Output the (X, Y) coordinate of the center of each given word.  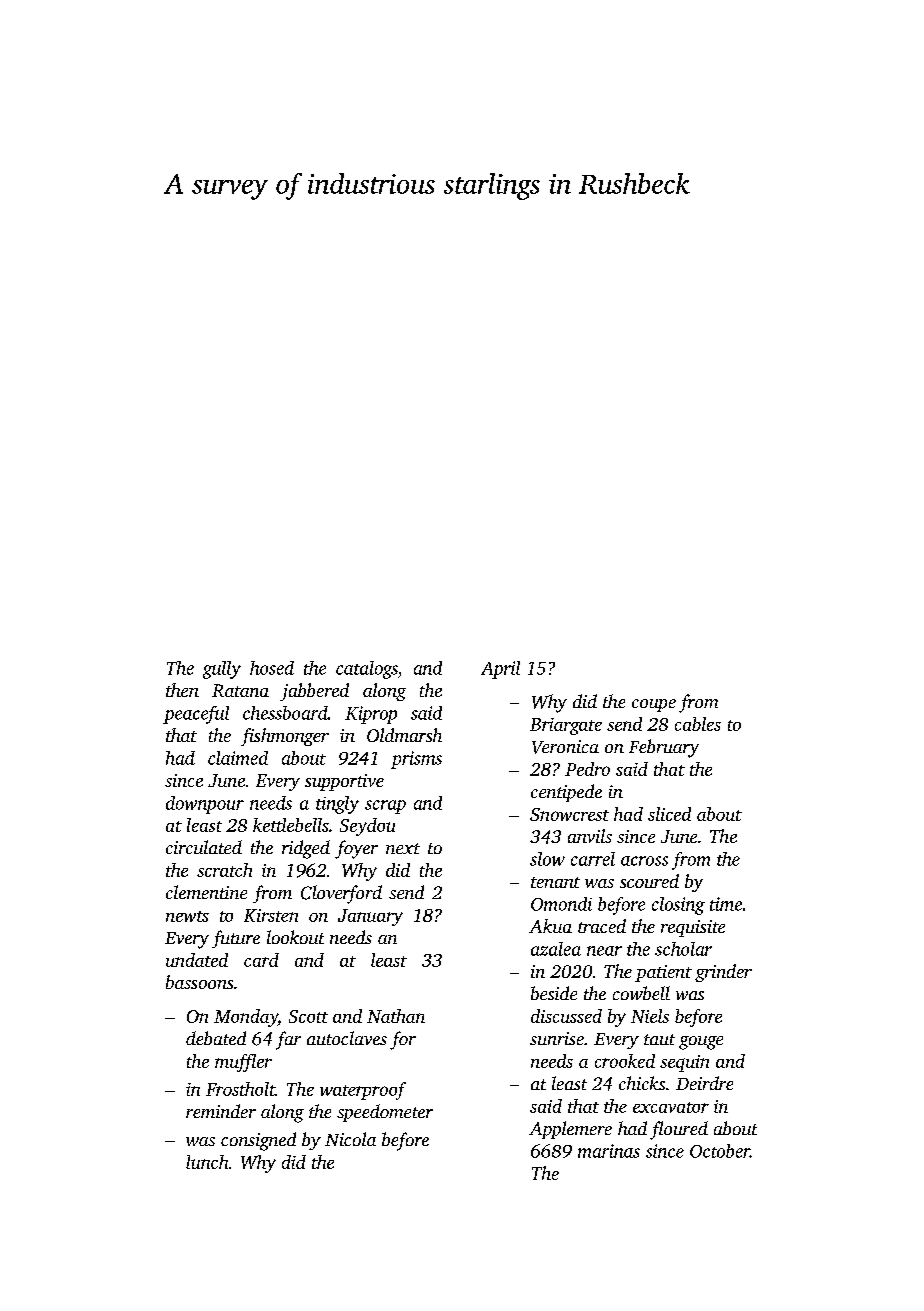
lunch (207, 1162)
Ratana (240, 690)
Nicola (350, 1139)
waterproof (363, 1091)
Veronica (565, 747)
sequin (684, 1063)
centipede (566, 793)
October (720, 1151)
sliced (669, 814)
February (664, 748)
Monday (246, 1018)
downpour (205, 805)
